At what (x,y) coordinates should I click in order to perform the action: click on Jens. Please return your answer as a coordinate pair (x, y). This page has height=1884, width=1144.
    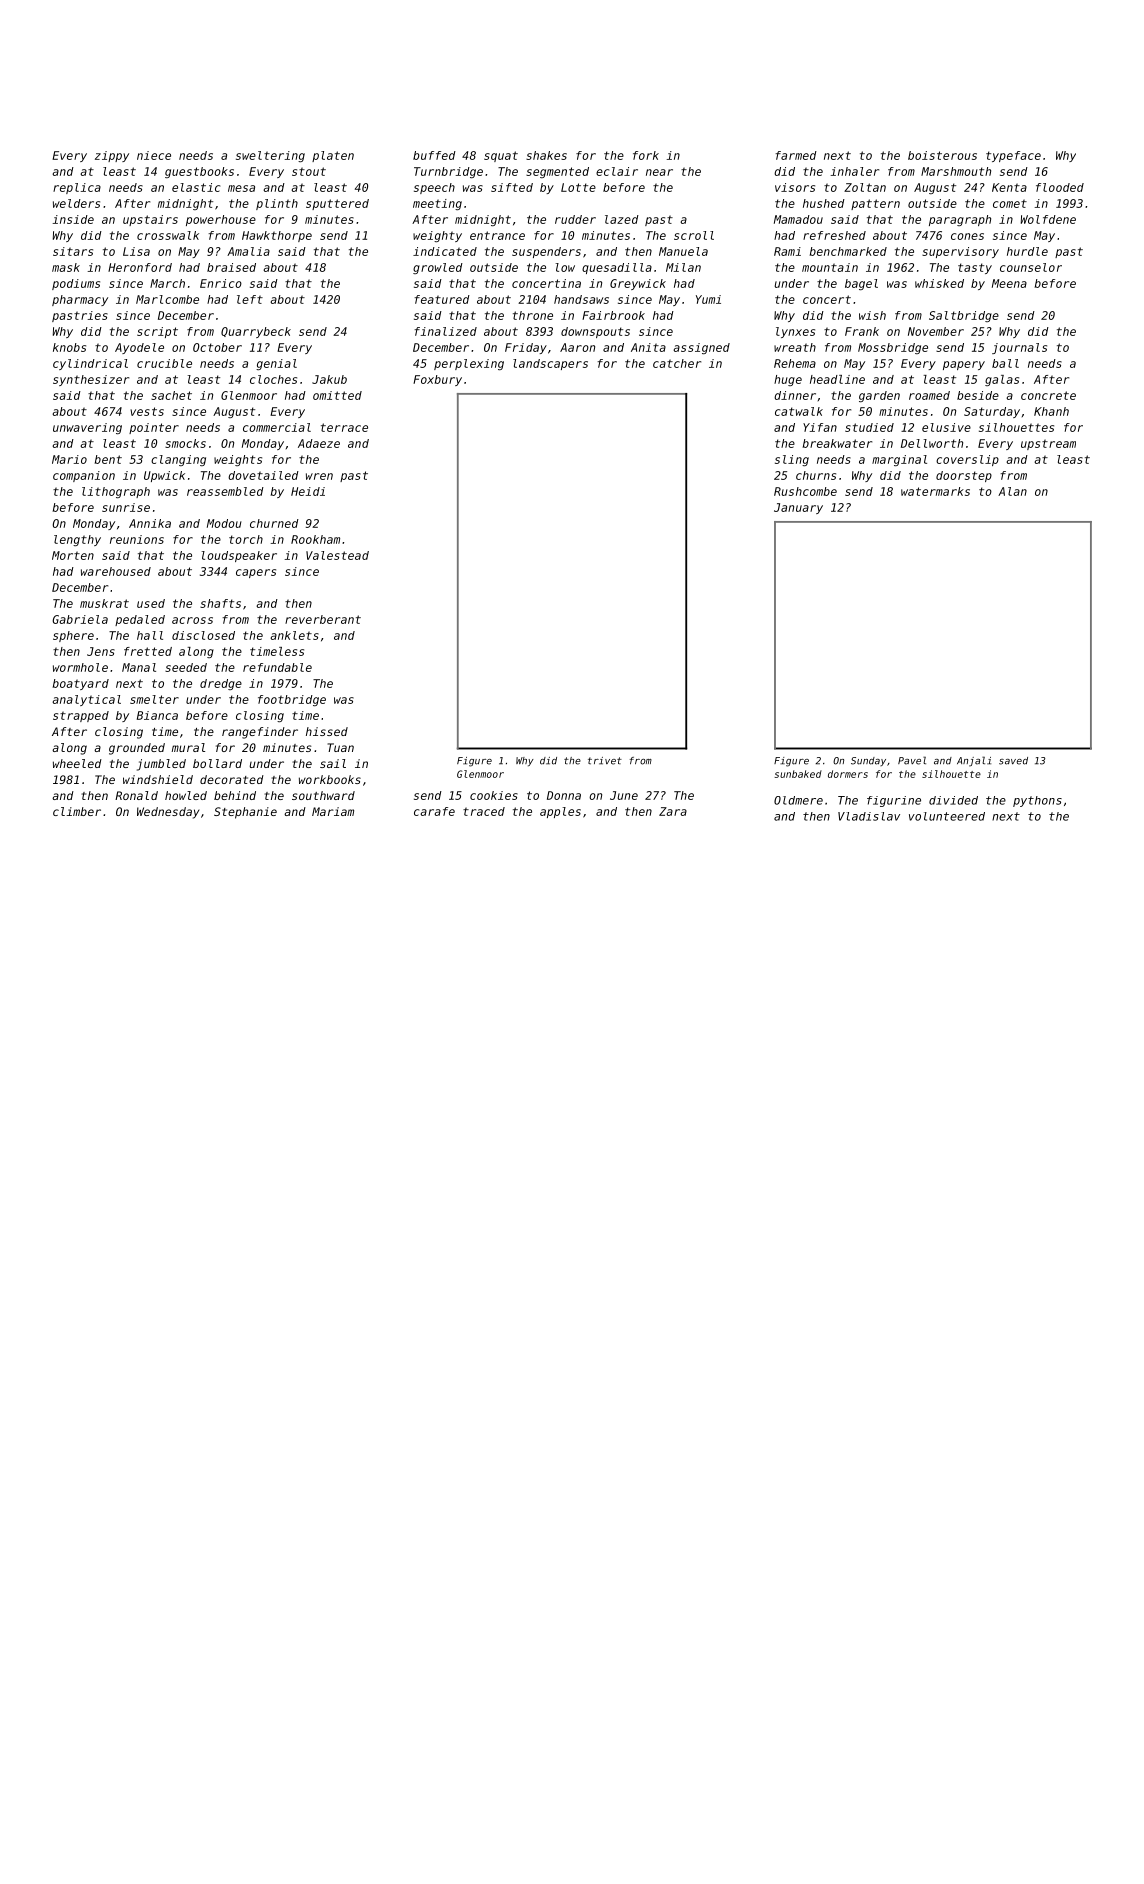
    Looking at the image, I should click on (101, 651).
